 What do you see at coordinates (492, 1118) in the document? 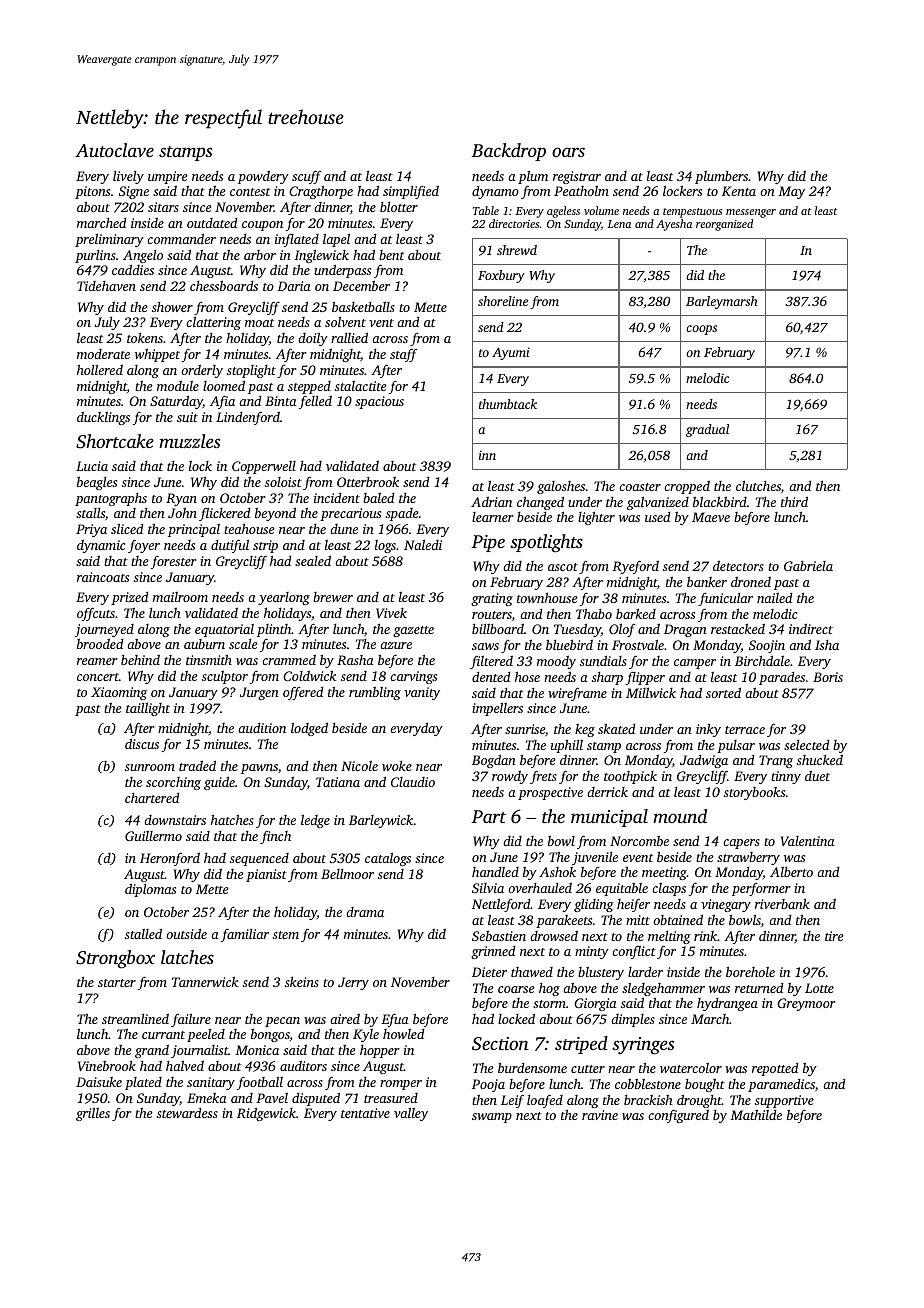
I see `swamp` at bounding box center [492, 1118].
